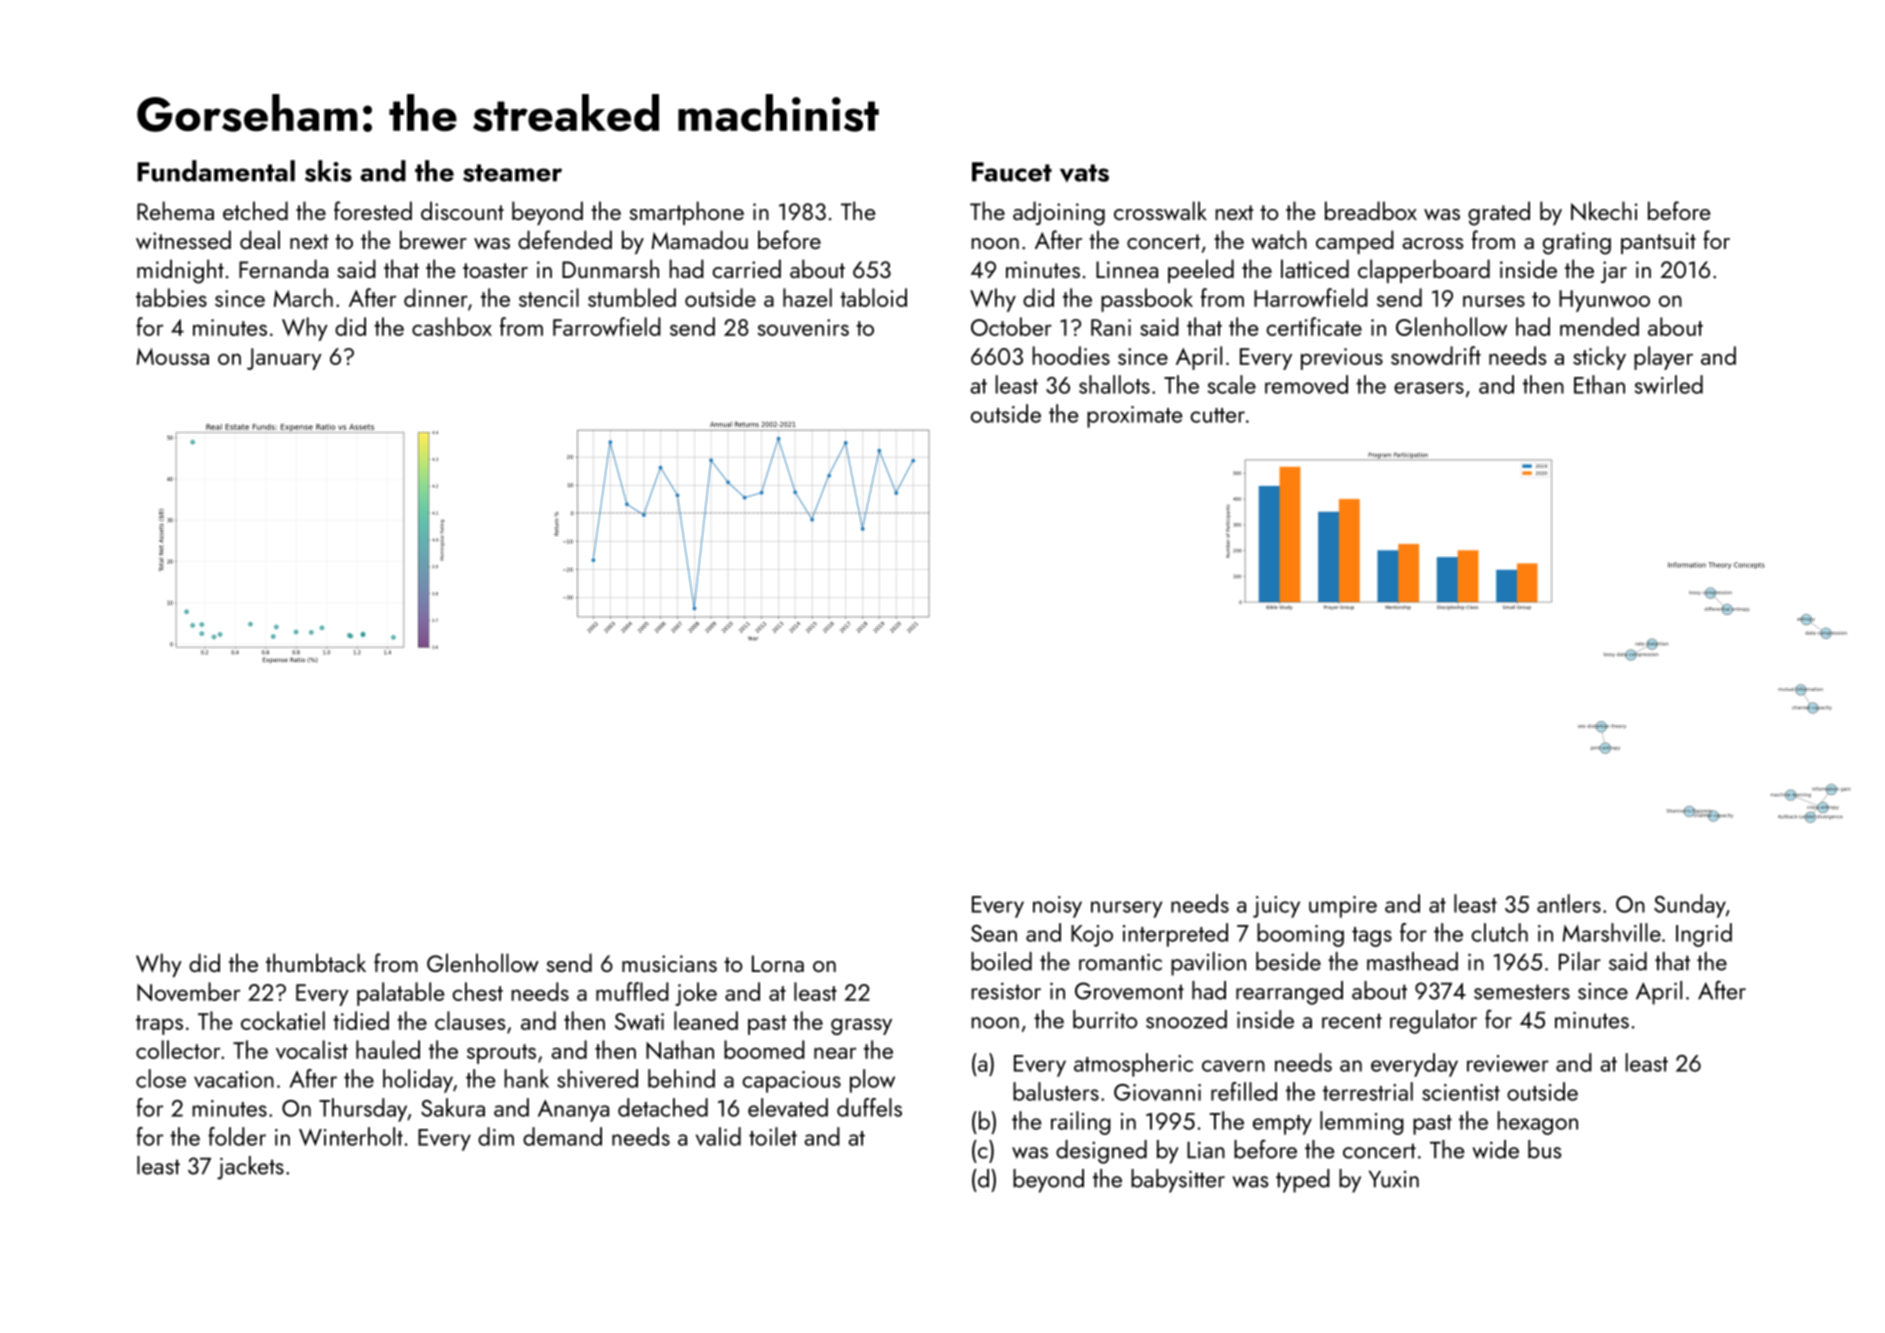 The height and width of the image is (1333, 1885). Describe the element at coordinates (173, 356) in the image. I see `Moussa` at that location.
